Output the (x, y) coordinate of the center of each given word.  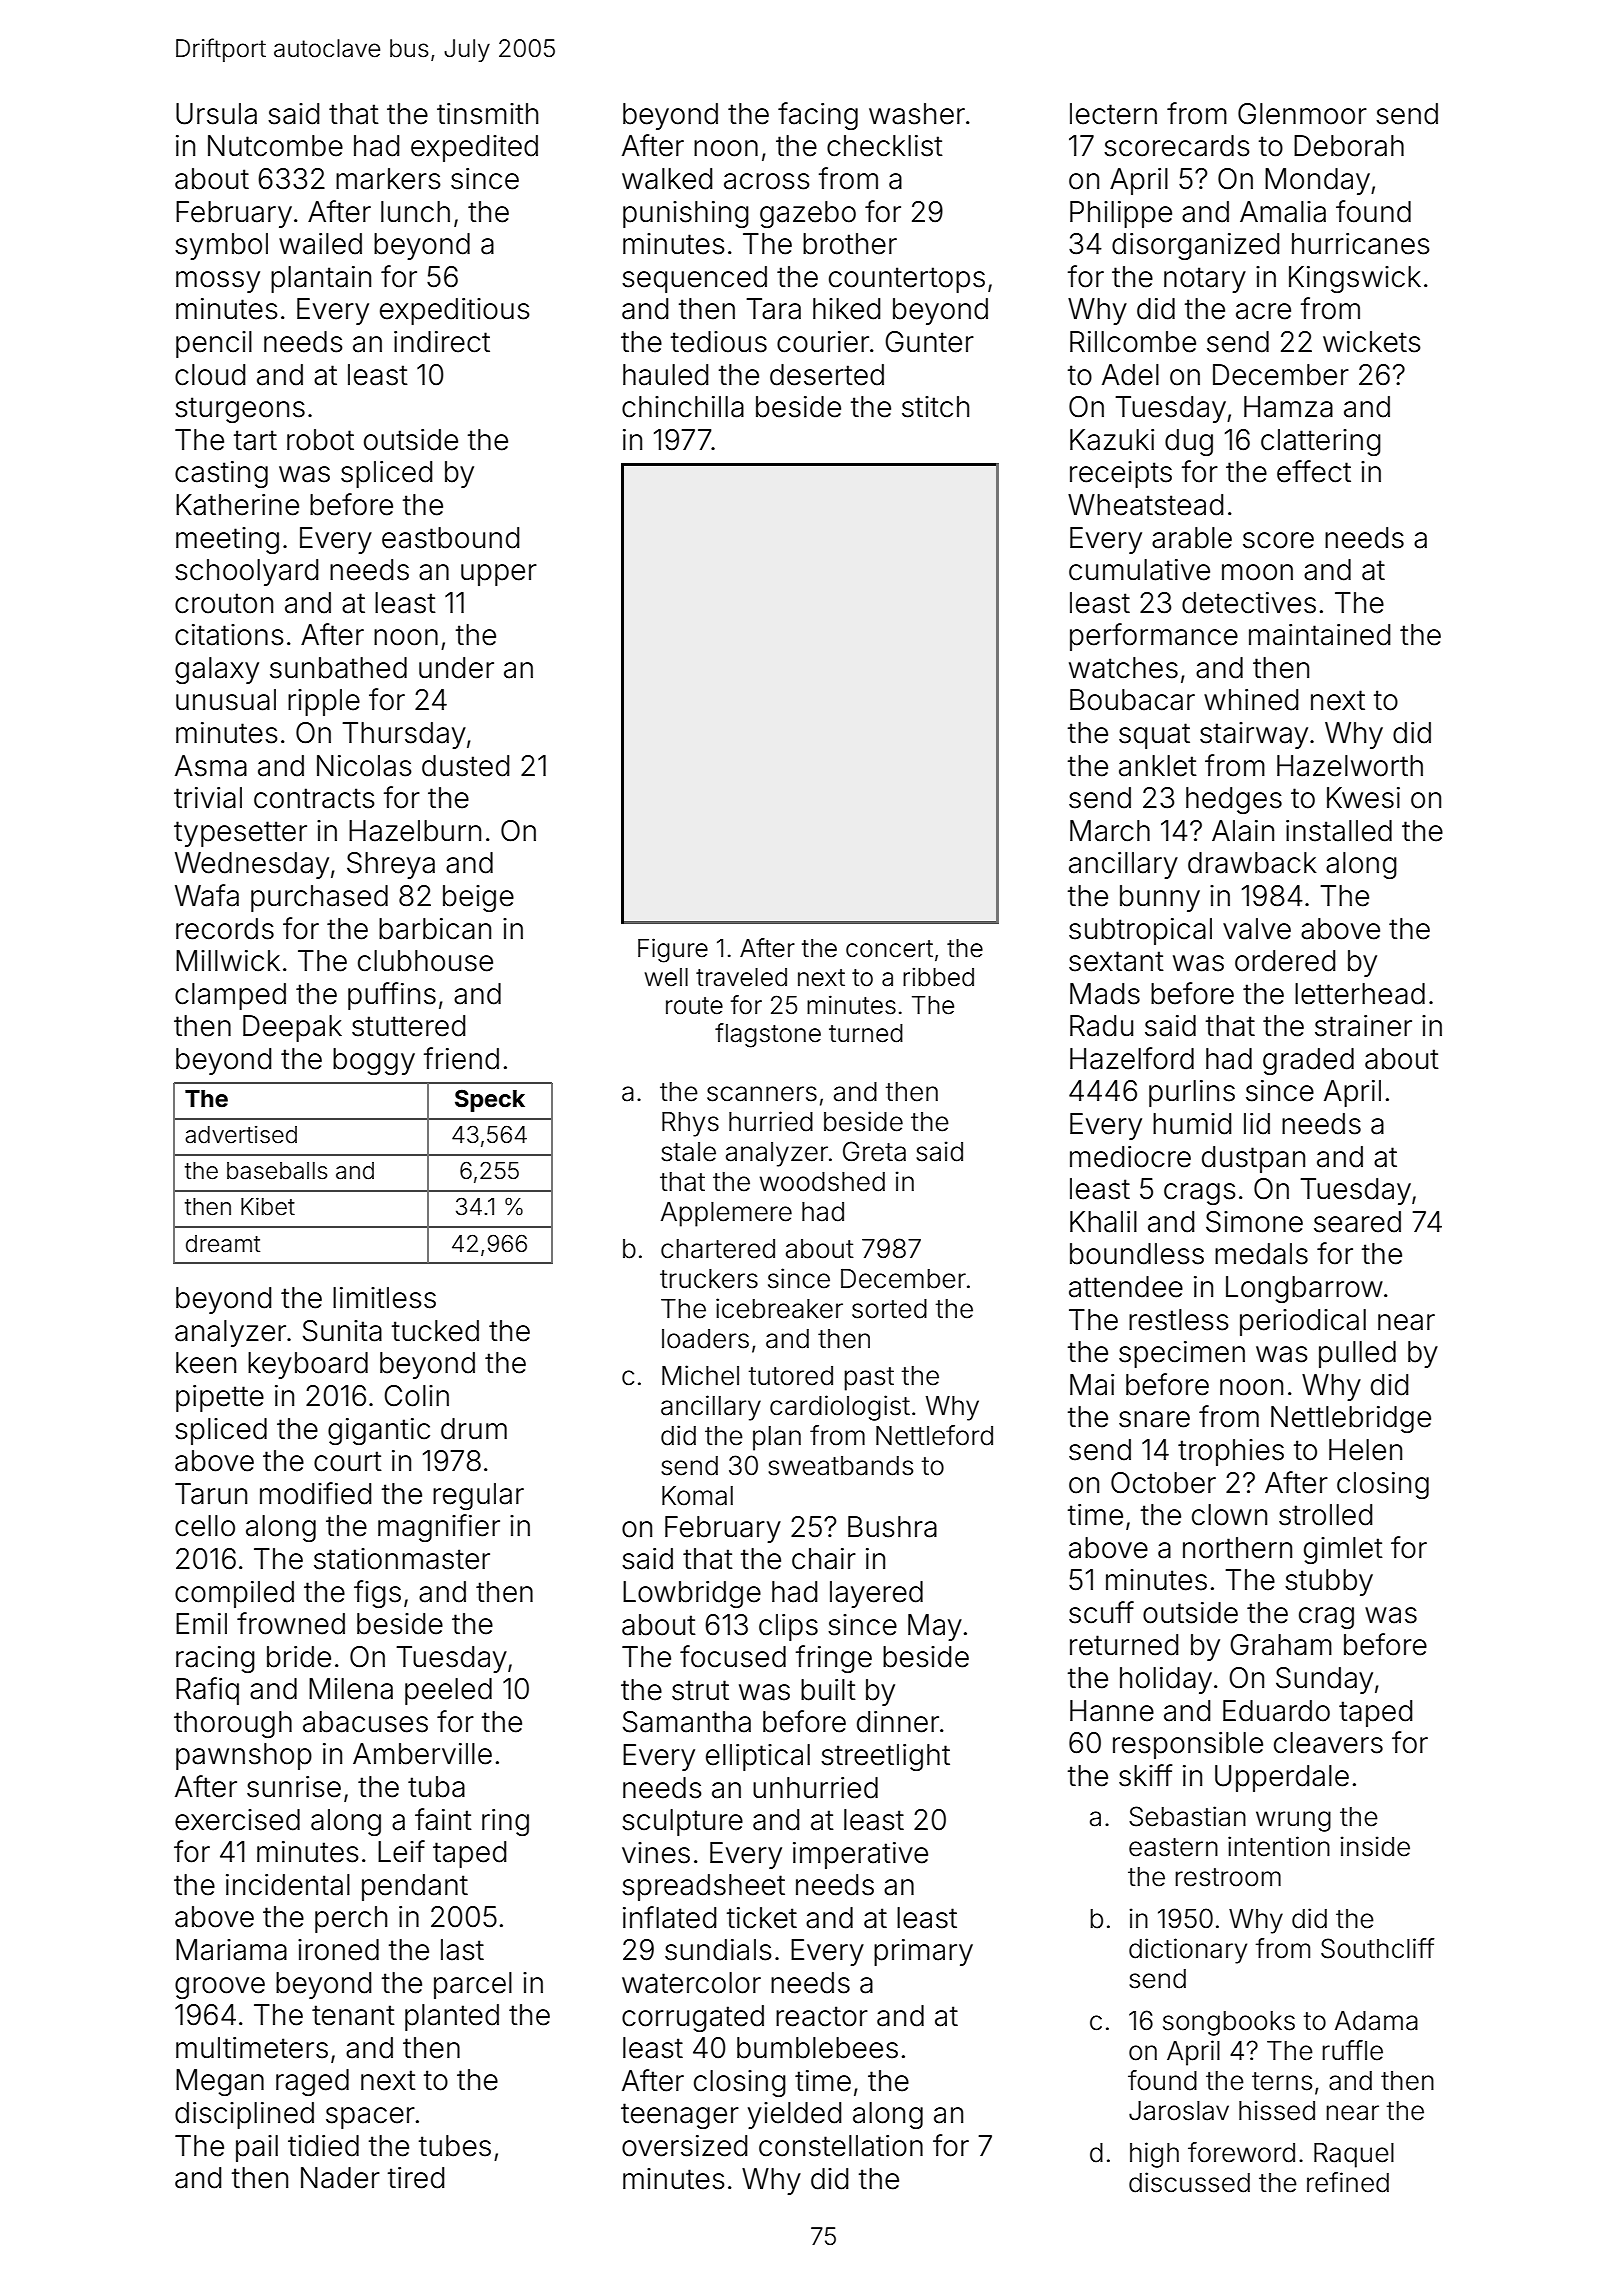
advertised (241, 1135)
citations (229, 635)
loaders (705, 1339)
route (694, 1006)
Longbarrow (1304, 1289)
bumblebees (817, 2048)
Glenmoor (1302, 114)
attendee (1126, 1287)
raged (312, 2082)
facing (818, 116)
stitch (935, 407)
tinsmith (487, 114)
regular (478, 1496)
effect (1314, 471)
